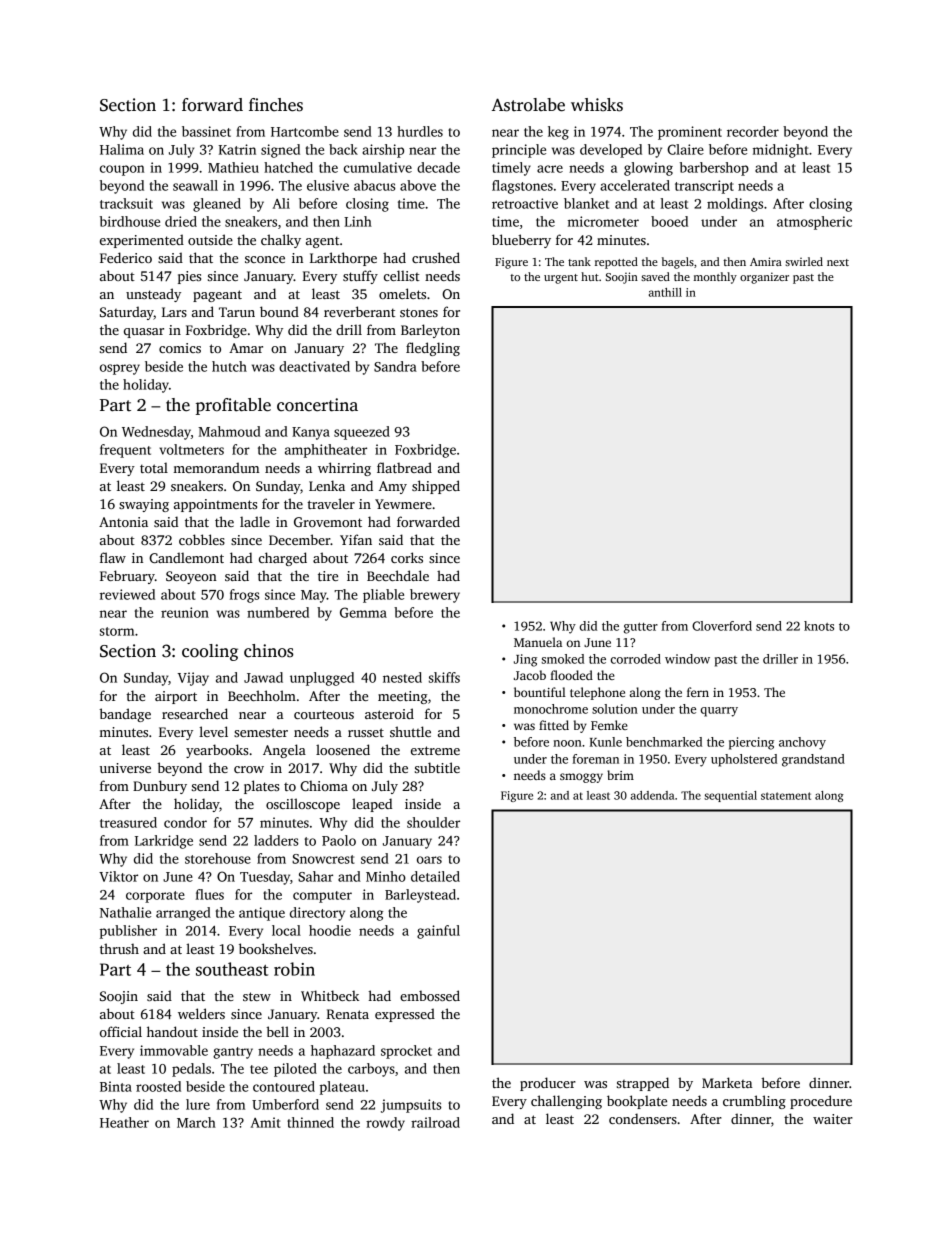 The width and height of the screenshot is (952, 1233). I want to click on smoggy, so click(581, 778).
